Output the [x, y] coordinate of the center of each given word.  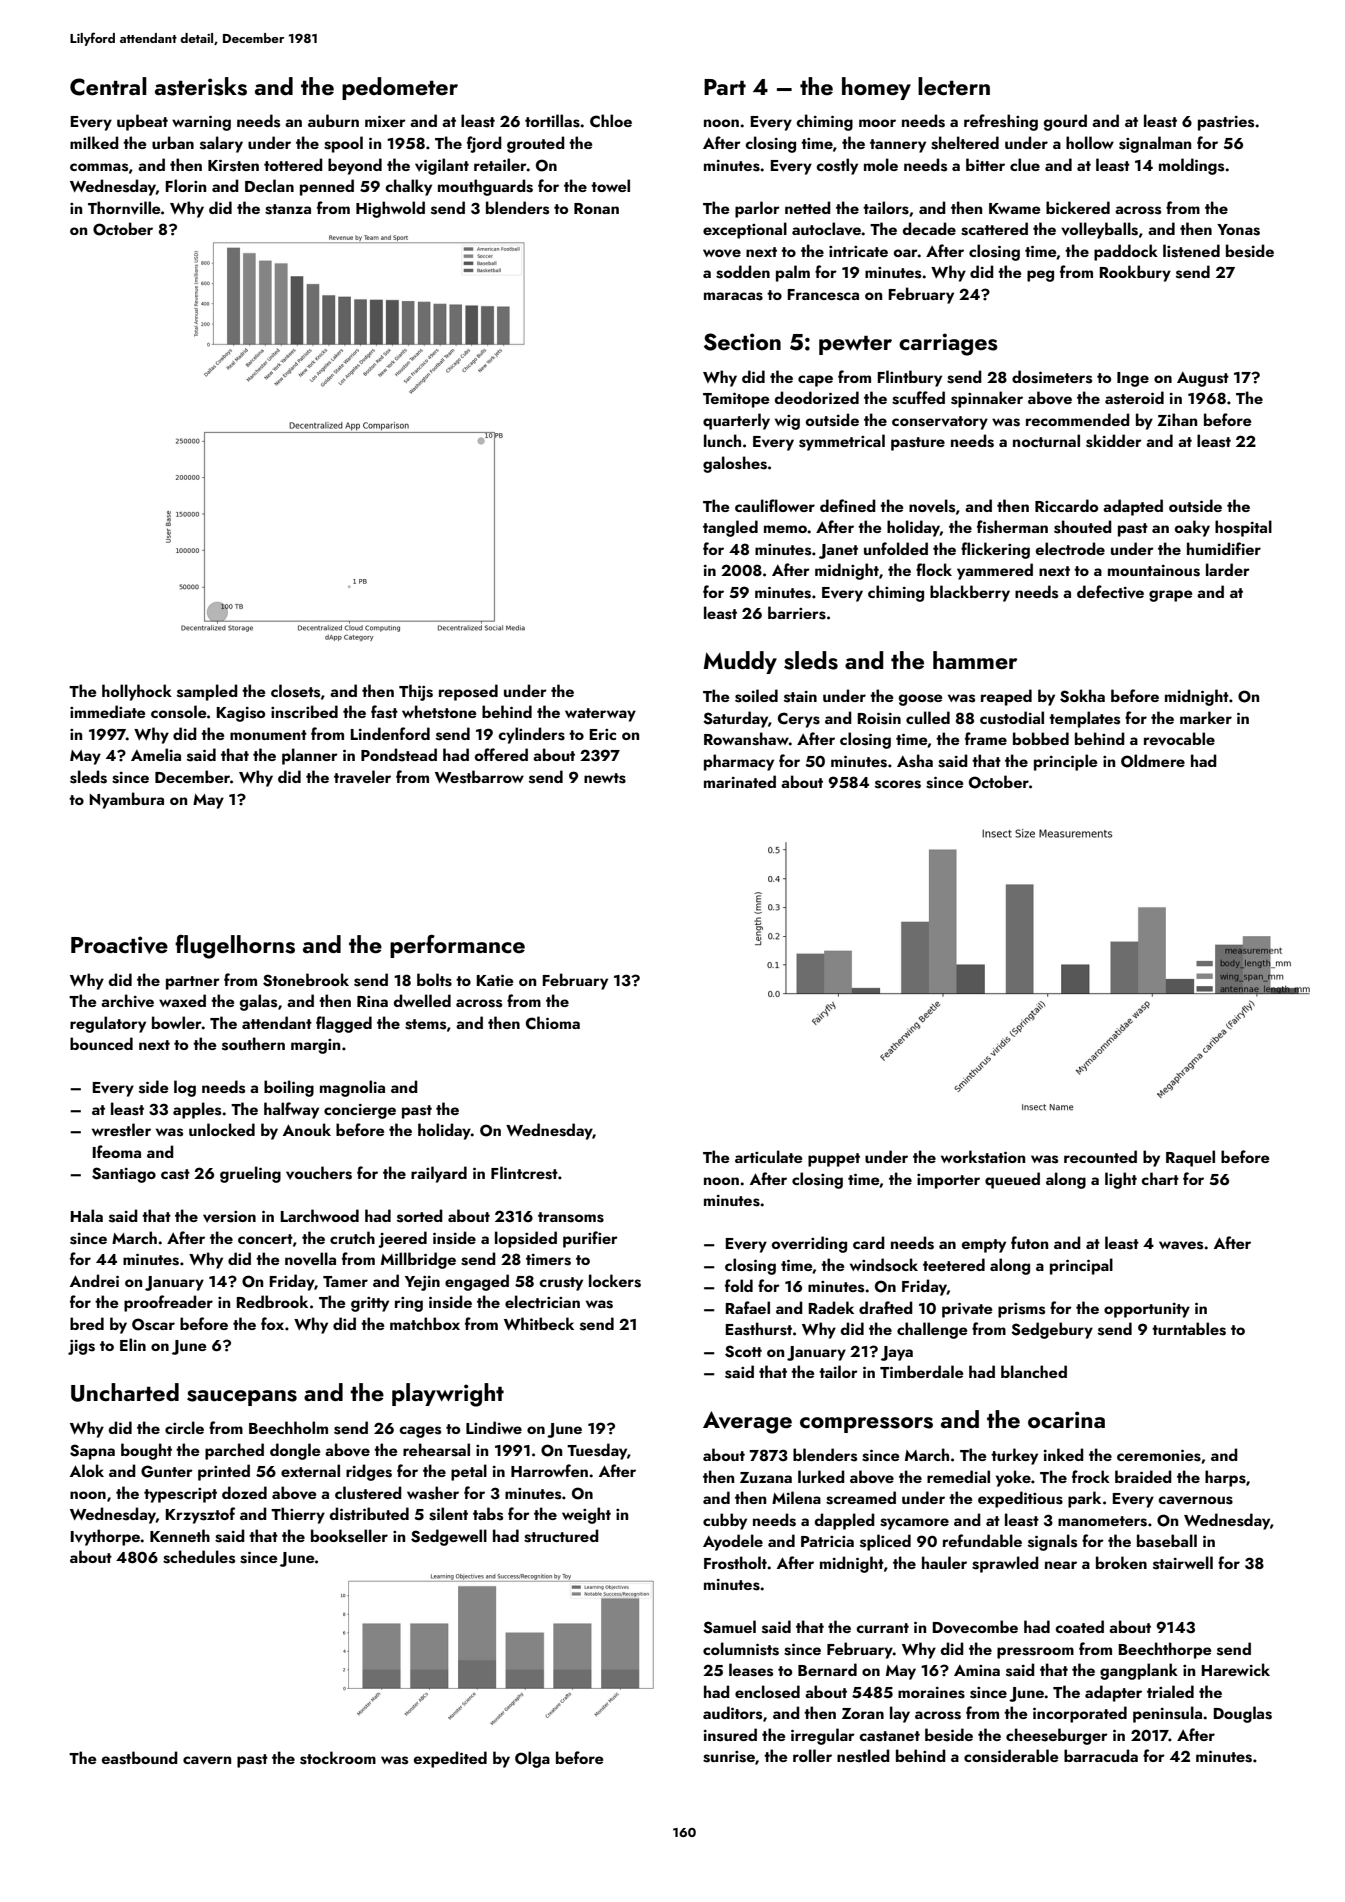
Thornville [124, 208]
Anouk [307, 1129]
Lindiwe [494, 1427]
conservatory [940, 423]
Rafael [748, 1307]
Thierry [298, 1515]
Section [742, 342]
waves [1181, 1245]
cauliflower [775, 505]
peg [1040, 276]
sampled [207, 692]
